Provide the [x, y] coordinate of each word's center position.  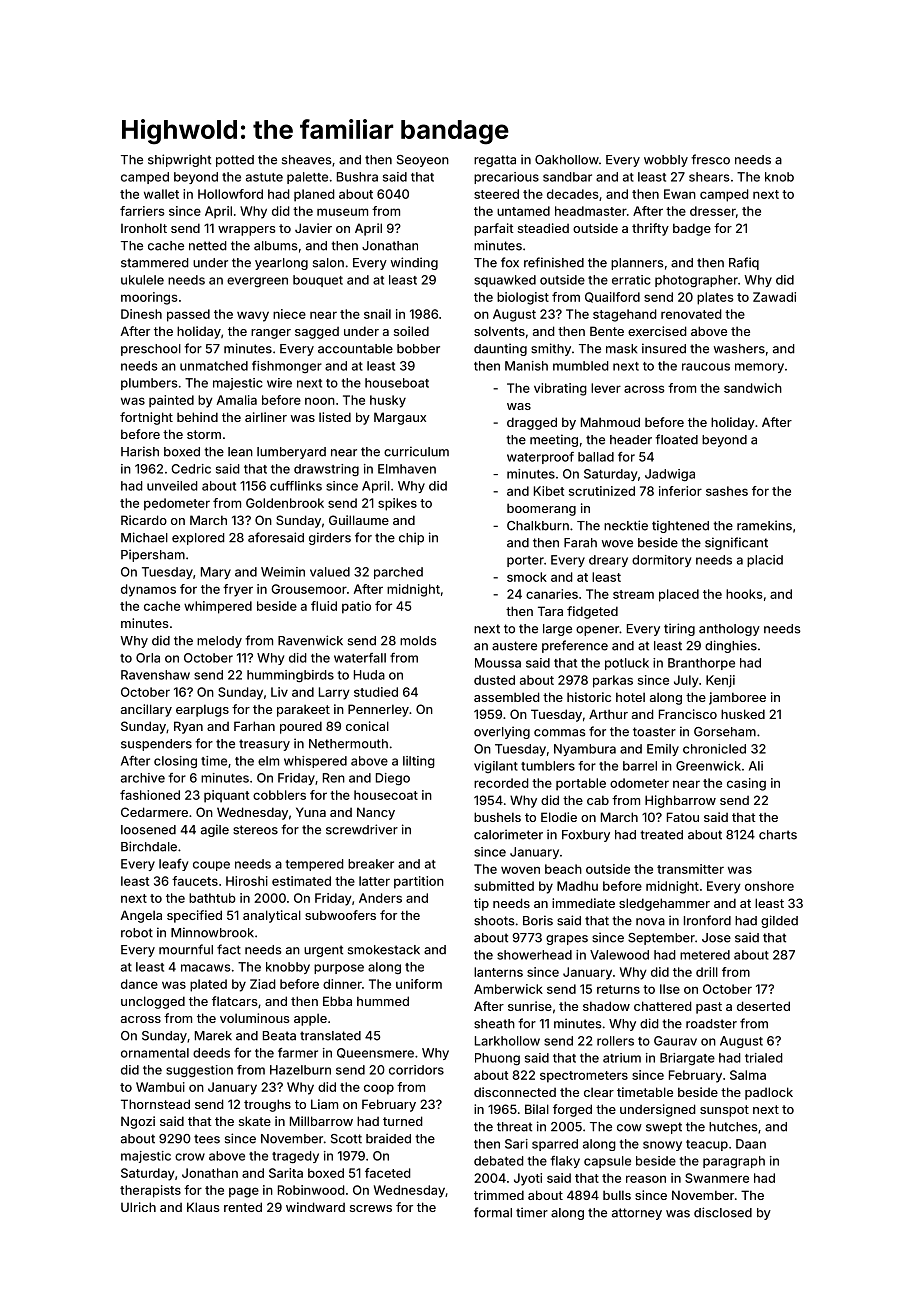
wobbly [666, 161]
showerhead [534, 955]
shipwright [179, 160]
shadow [606, 1006]
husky [388, 401]
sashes [727, 491]
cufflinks [296, 486]
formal [493, 1212]
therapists [150, 1191]
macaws [206, 968]
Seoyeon [423, 161]
